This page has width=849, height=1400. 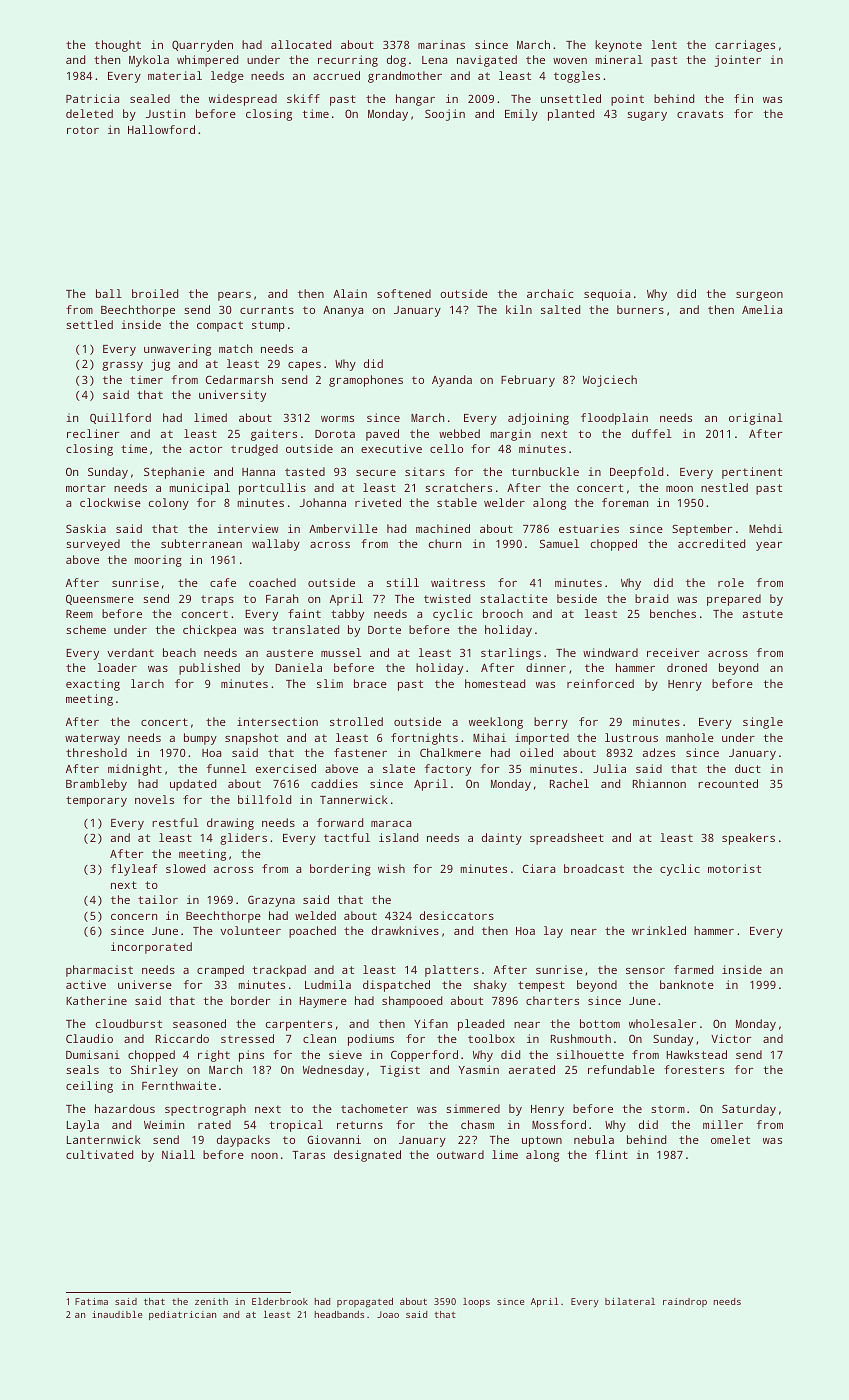 I want to click on novels, so click(x=154, y=799).
